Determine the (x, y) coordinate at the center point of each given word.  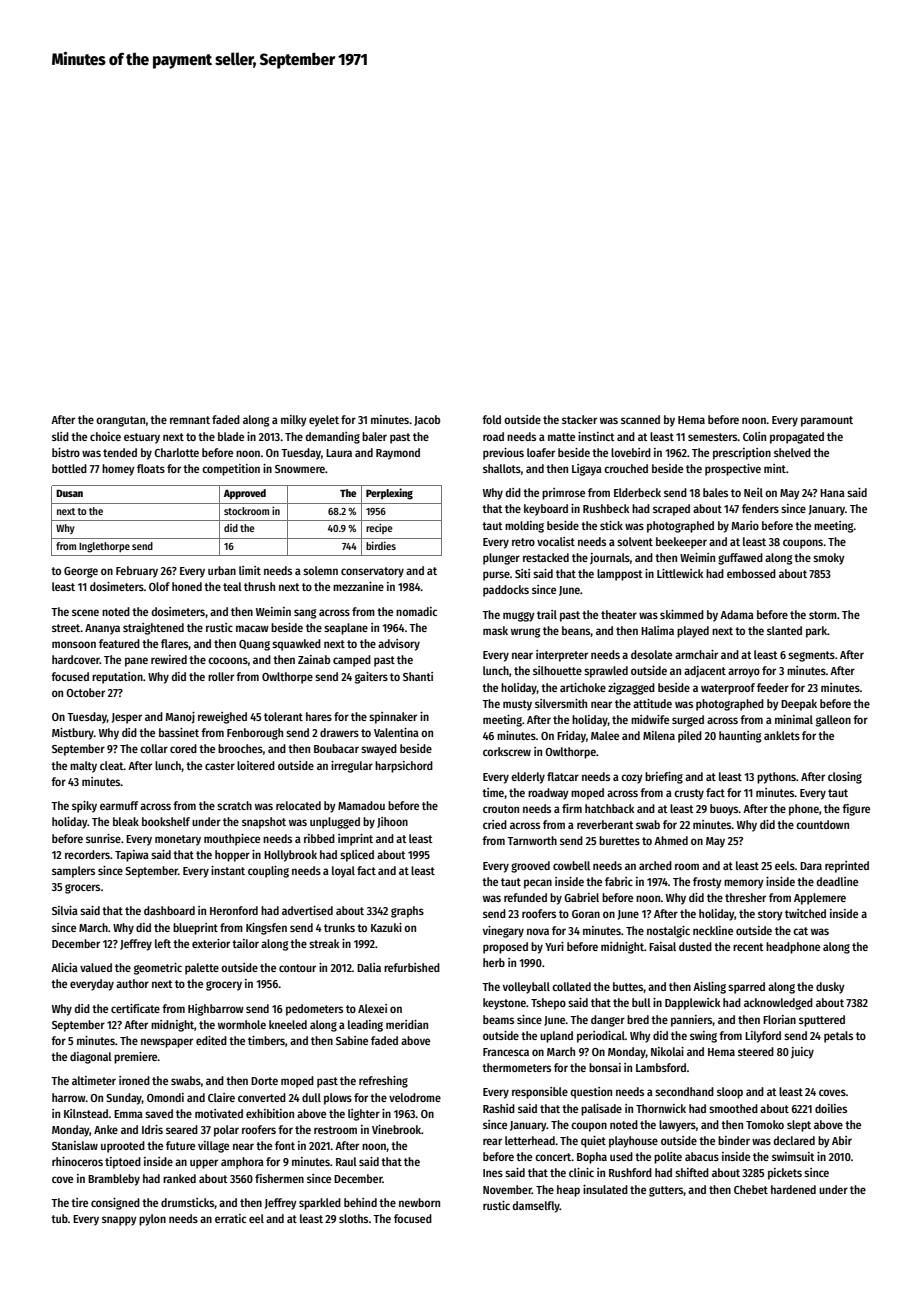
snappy (119, 1221)
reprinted (847, 867)
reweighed (222, 718)
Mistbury (73, 734)
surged (688, 721)
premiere (136, 1058)
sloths (353, 1218)
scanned (640, 419)
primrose (563, 494)
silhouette (557, 670)
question (591, 1093)
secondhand (684, 1091)
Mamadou (361, 805)
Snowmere (300, 469)
